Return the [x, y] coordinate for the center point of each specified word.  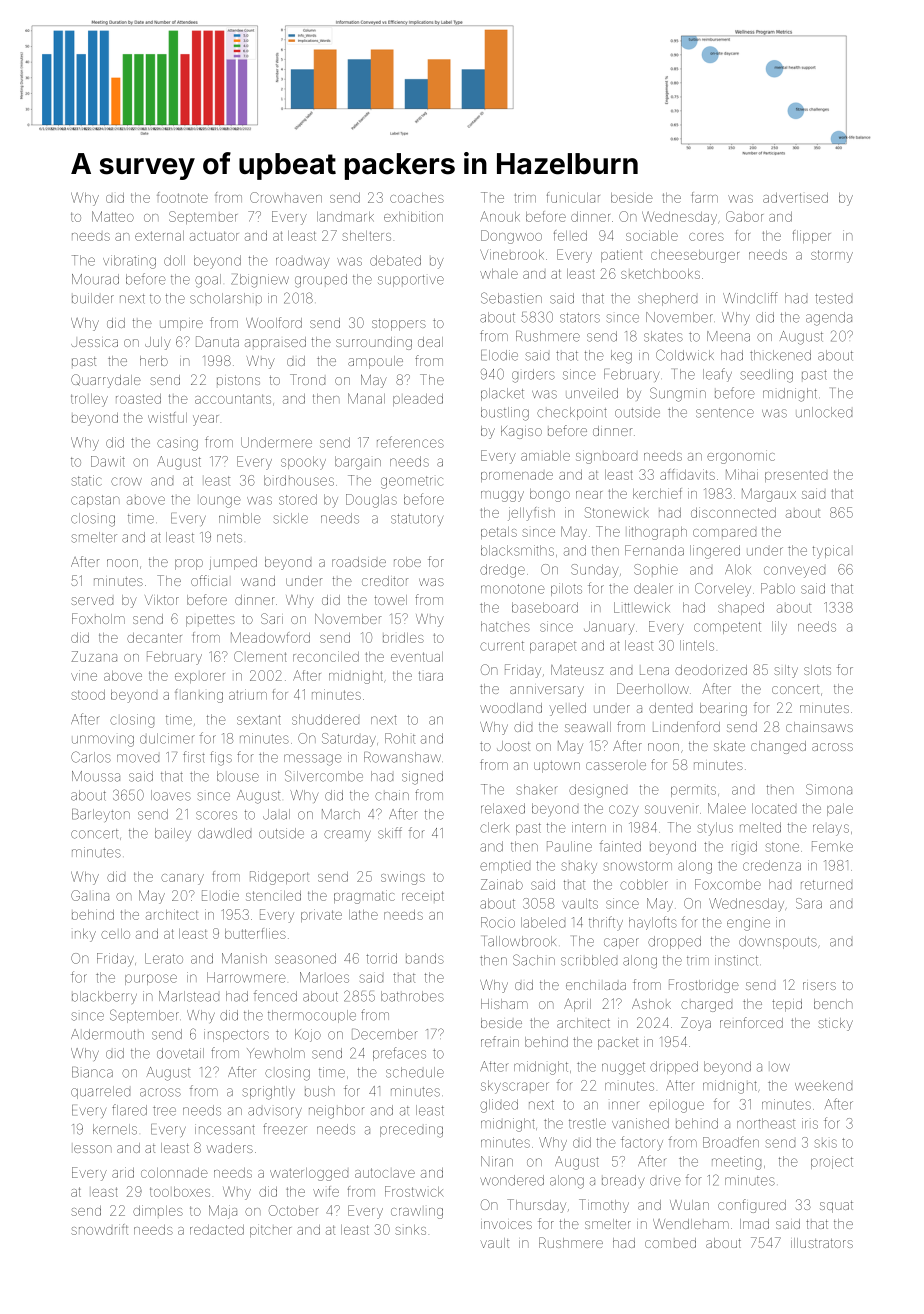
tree [164, 1111]
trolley [89, 400]
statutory [417, 520]
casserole [616, 766]
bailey [173, 834]
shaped [741, 608]
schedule [415, 1072]
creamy [347, 835]
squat [836, 1207]
